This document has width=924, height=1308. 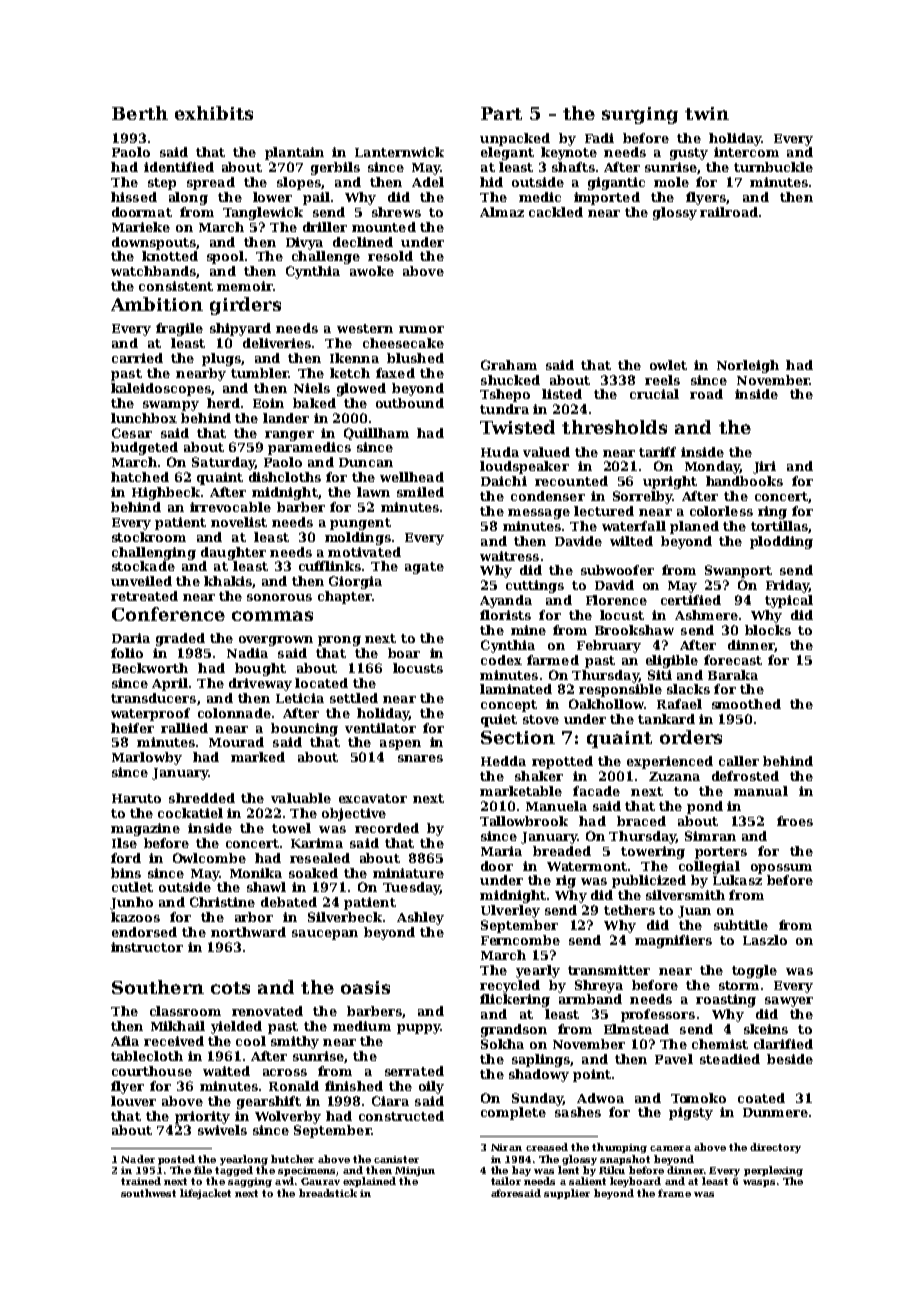 I want to click on Part, so click(x=501, y=113).
